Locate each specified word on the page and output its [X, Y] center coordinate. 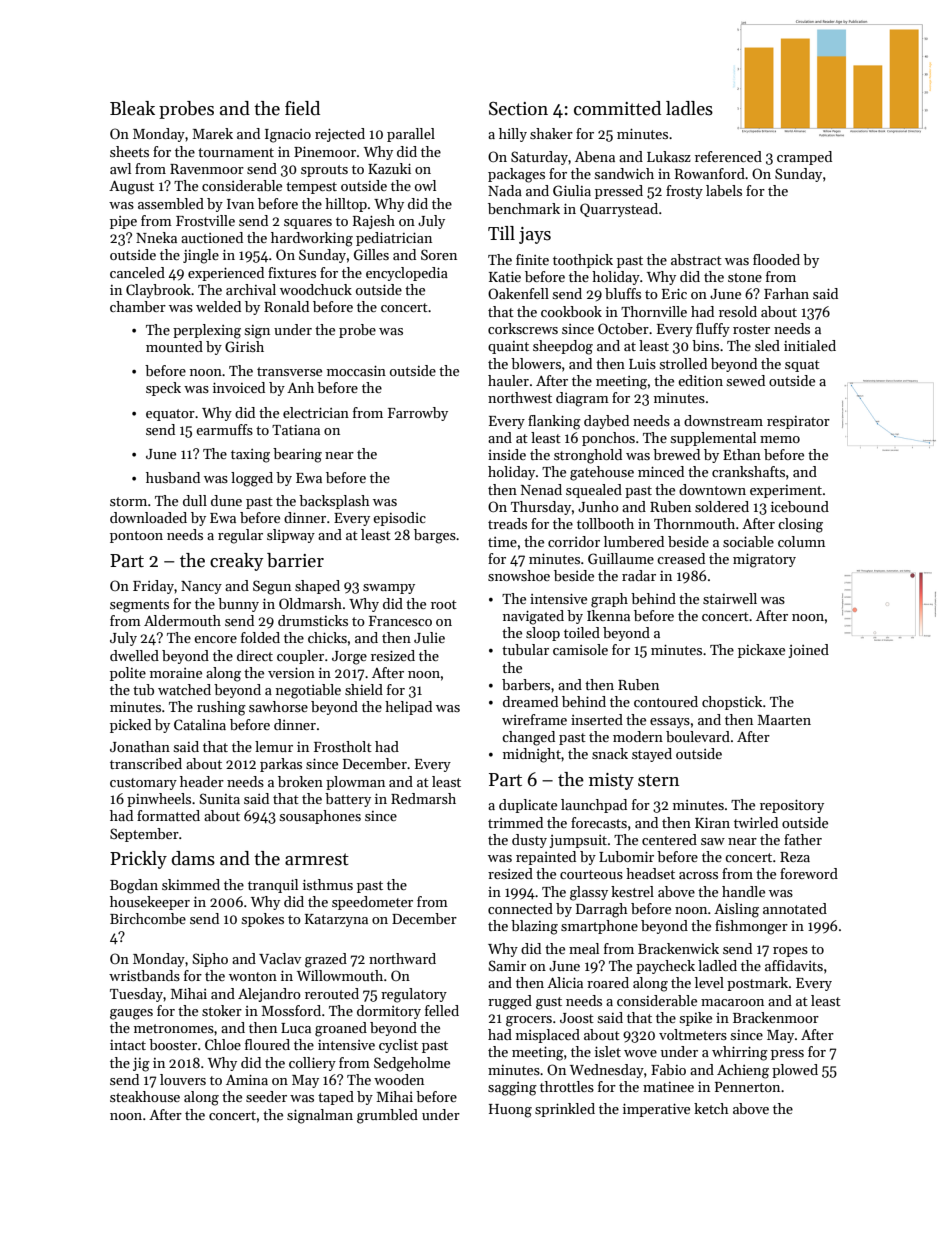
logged [252, 479]
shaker [551, 133]
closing [800, 525]
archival [251, 289]
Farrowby [418, 414]
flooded [776, 259]
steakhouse [145, 1096]
